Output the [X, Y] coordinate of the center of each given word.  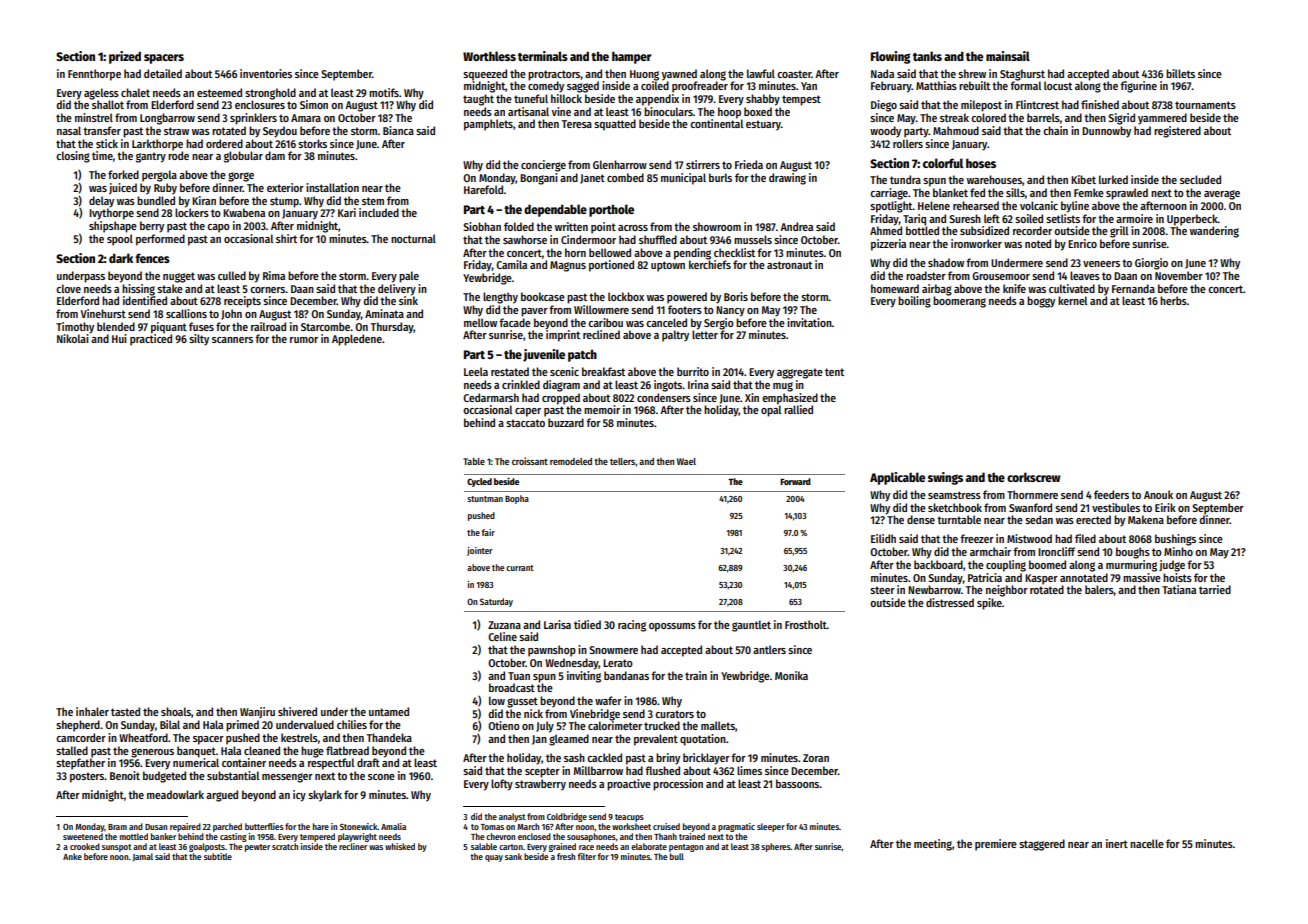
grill [1119, 232]
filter [586, 856]
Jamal [143, 857]
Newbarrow [934, 589]
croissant [530, 461]
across [633, 228]
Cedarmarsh [491, 397]
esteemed [219, 92]
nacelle [1147, 843]
